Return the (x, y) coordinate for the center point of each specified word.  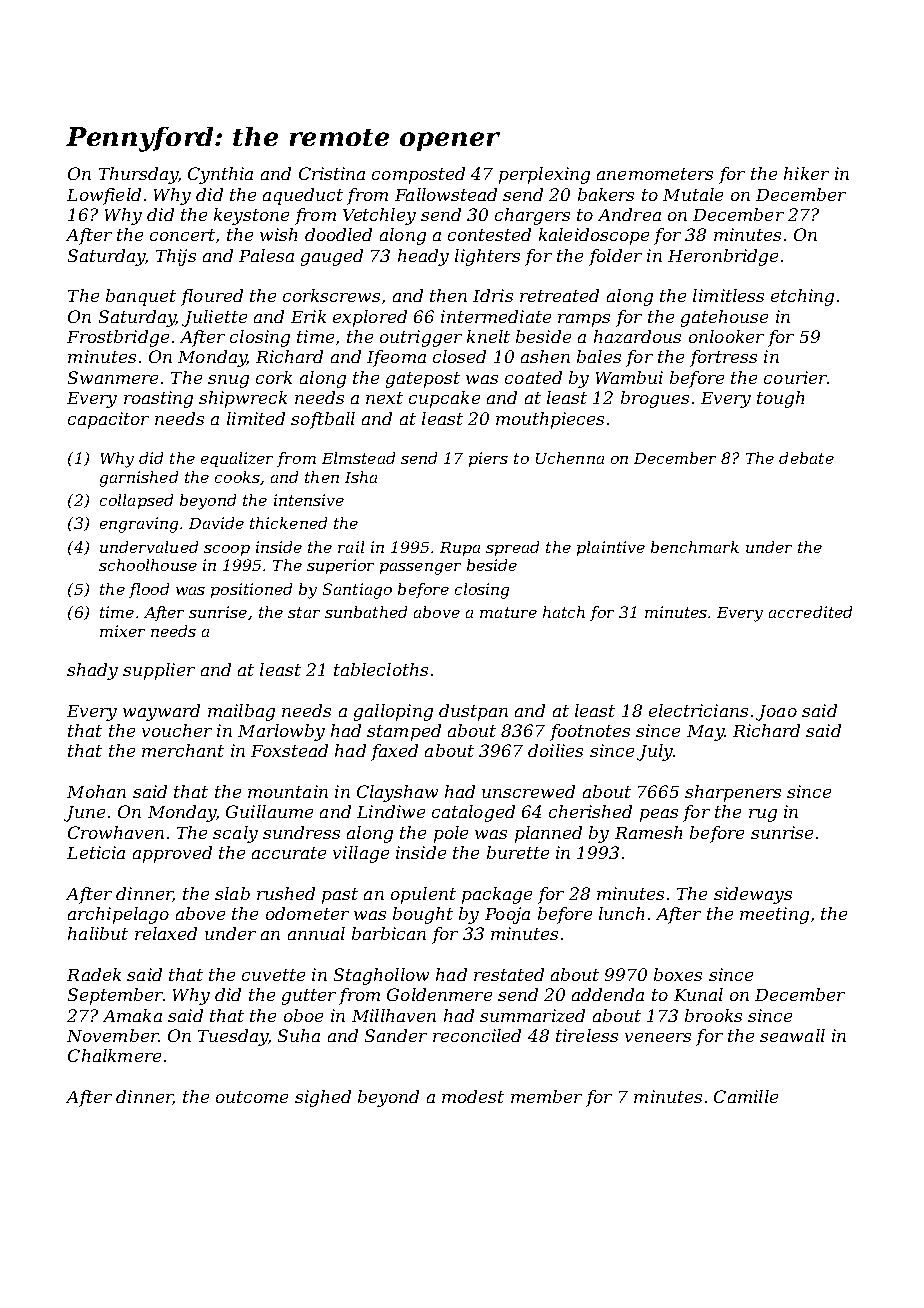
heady (423, 257)
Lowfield (104, 196)
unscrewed (528, 791)
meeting (774, 915)
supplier (159, 671)
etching (802, 297)
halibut (98, 933)
